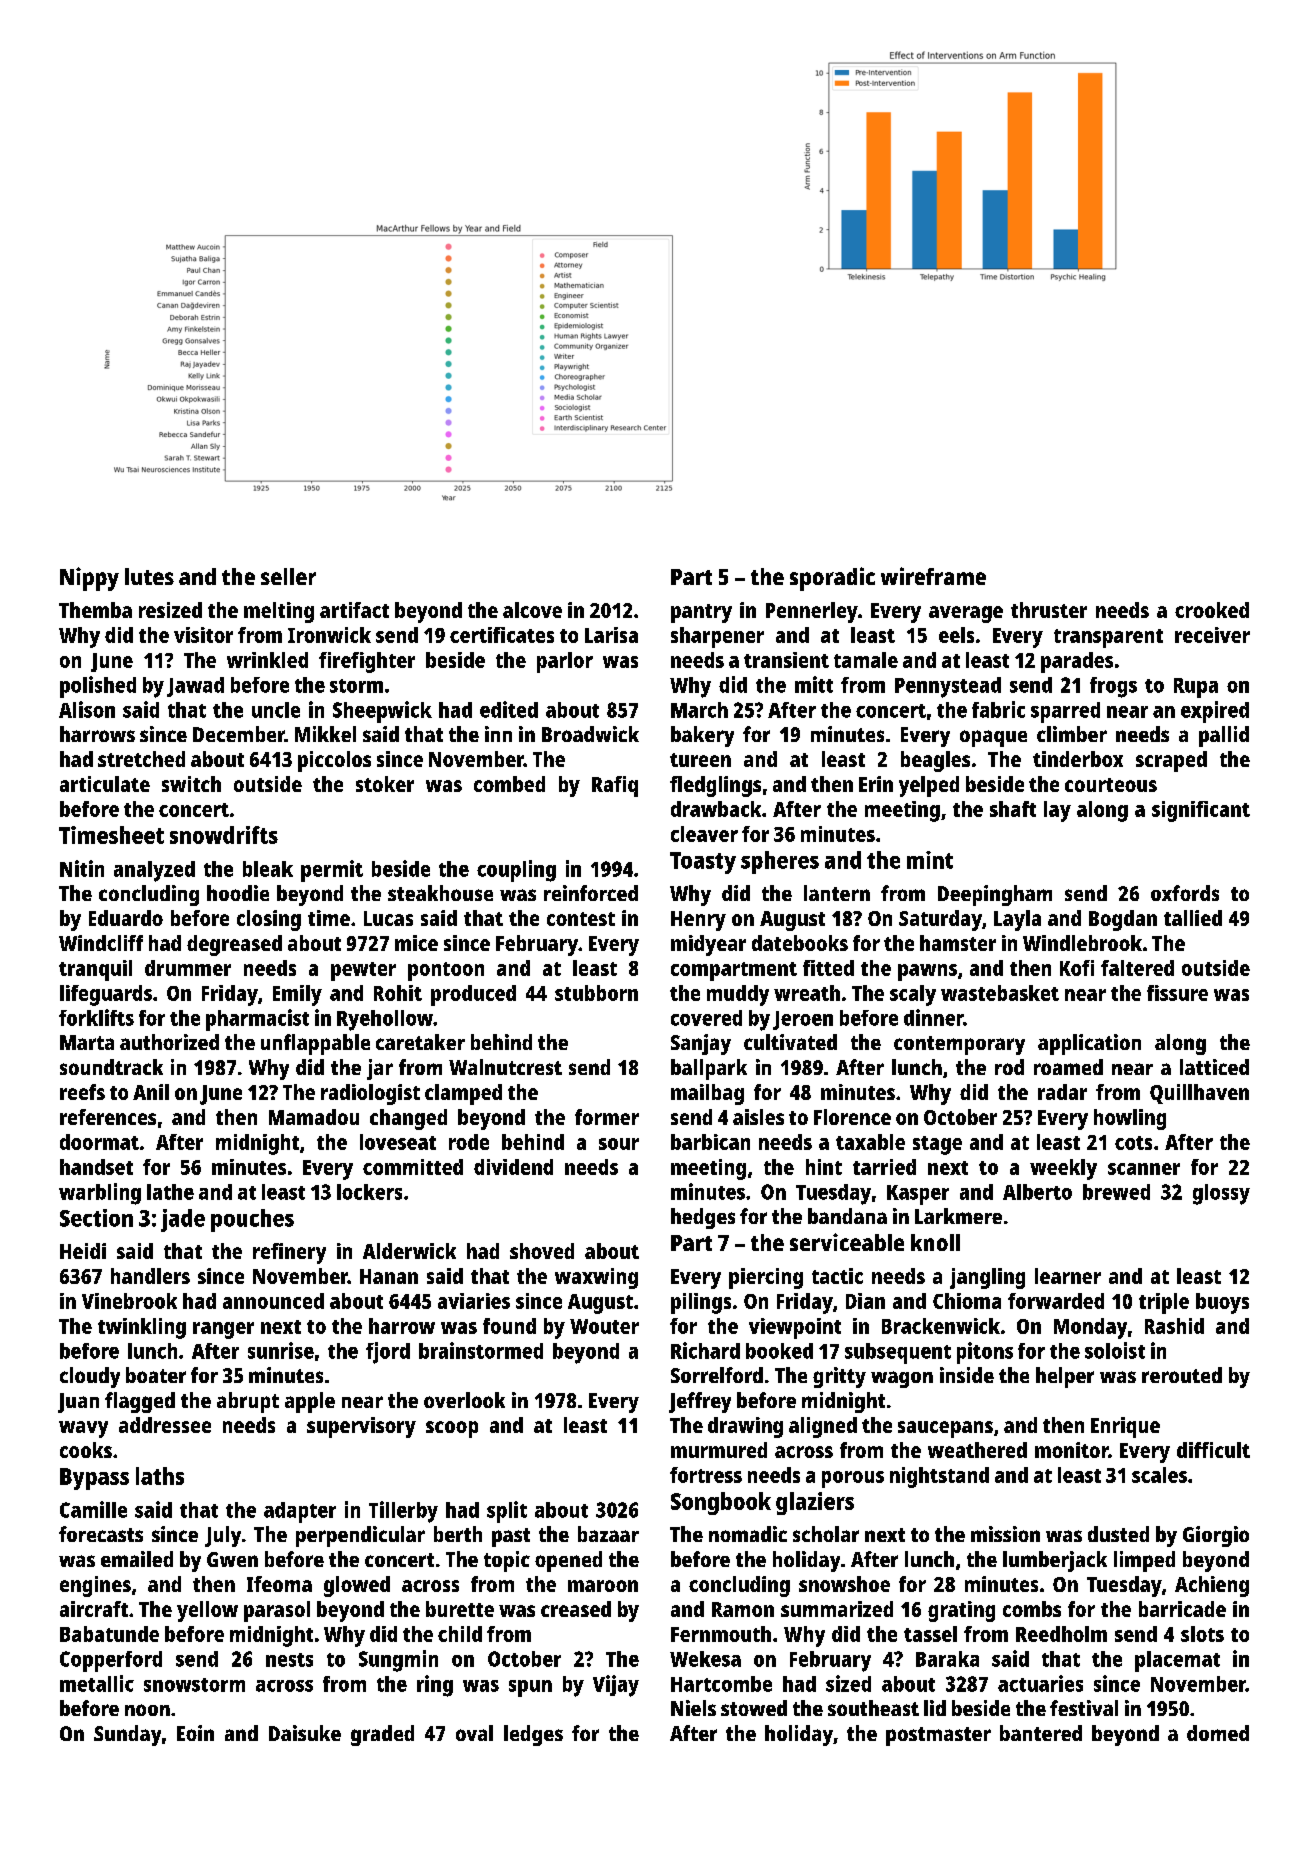 This screenshot has width=1309, height=1851. What do you see at coordinates (824, 1167) in the screenshot?
I see `hint` at bounding box center [824, 1167].
